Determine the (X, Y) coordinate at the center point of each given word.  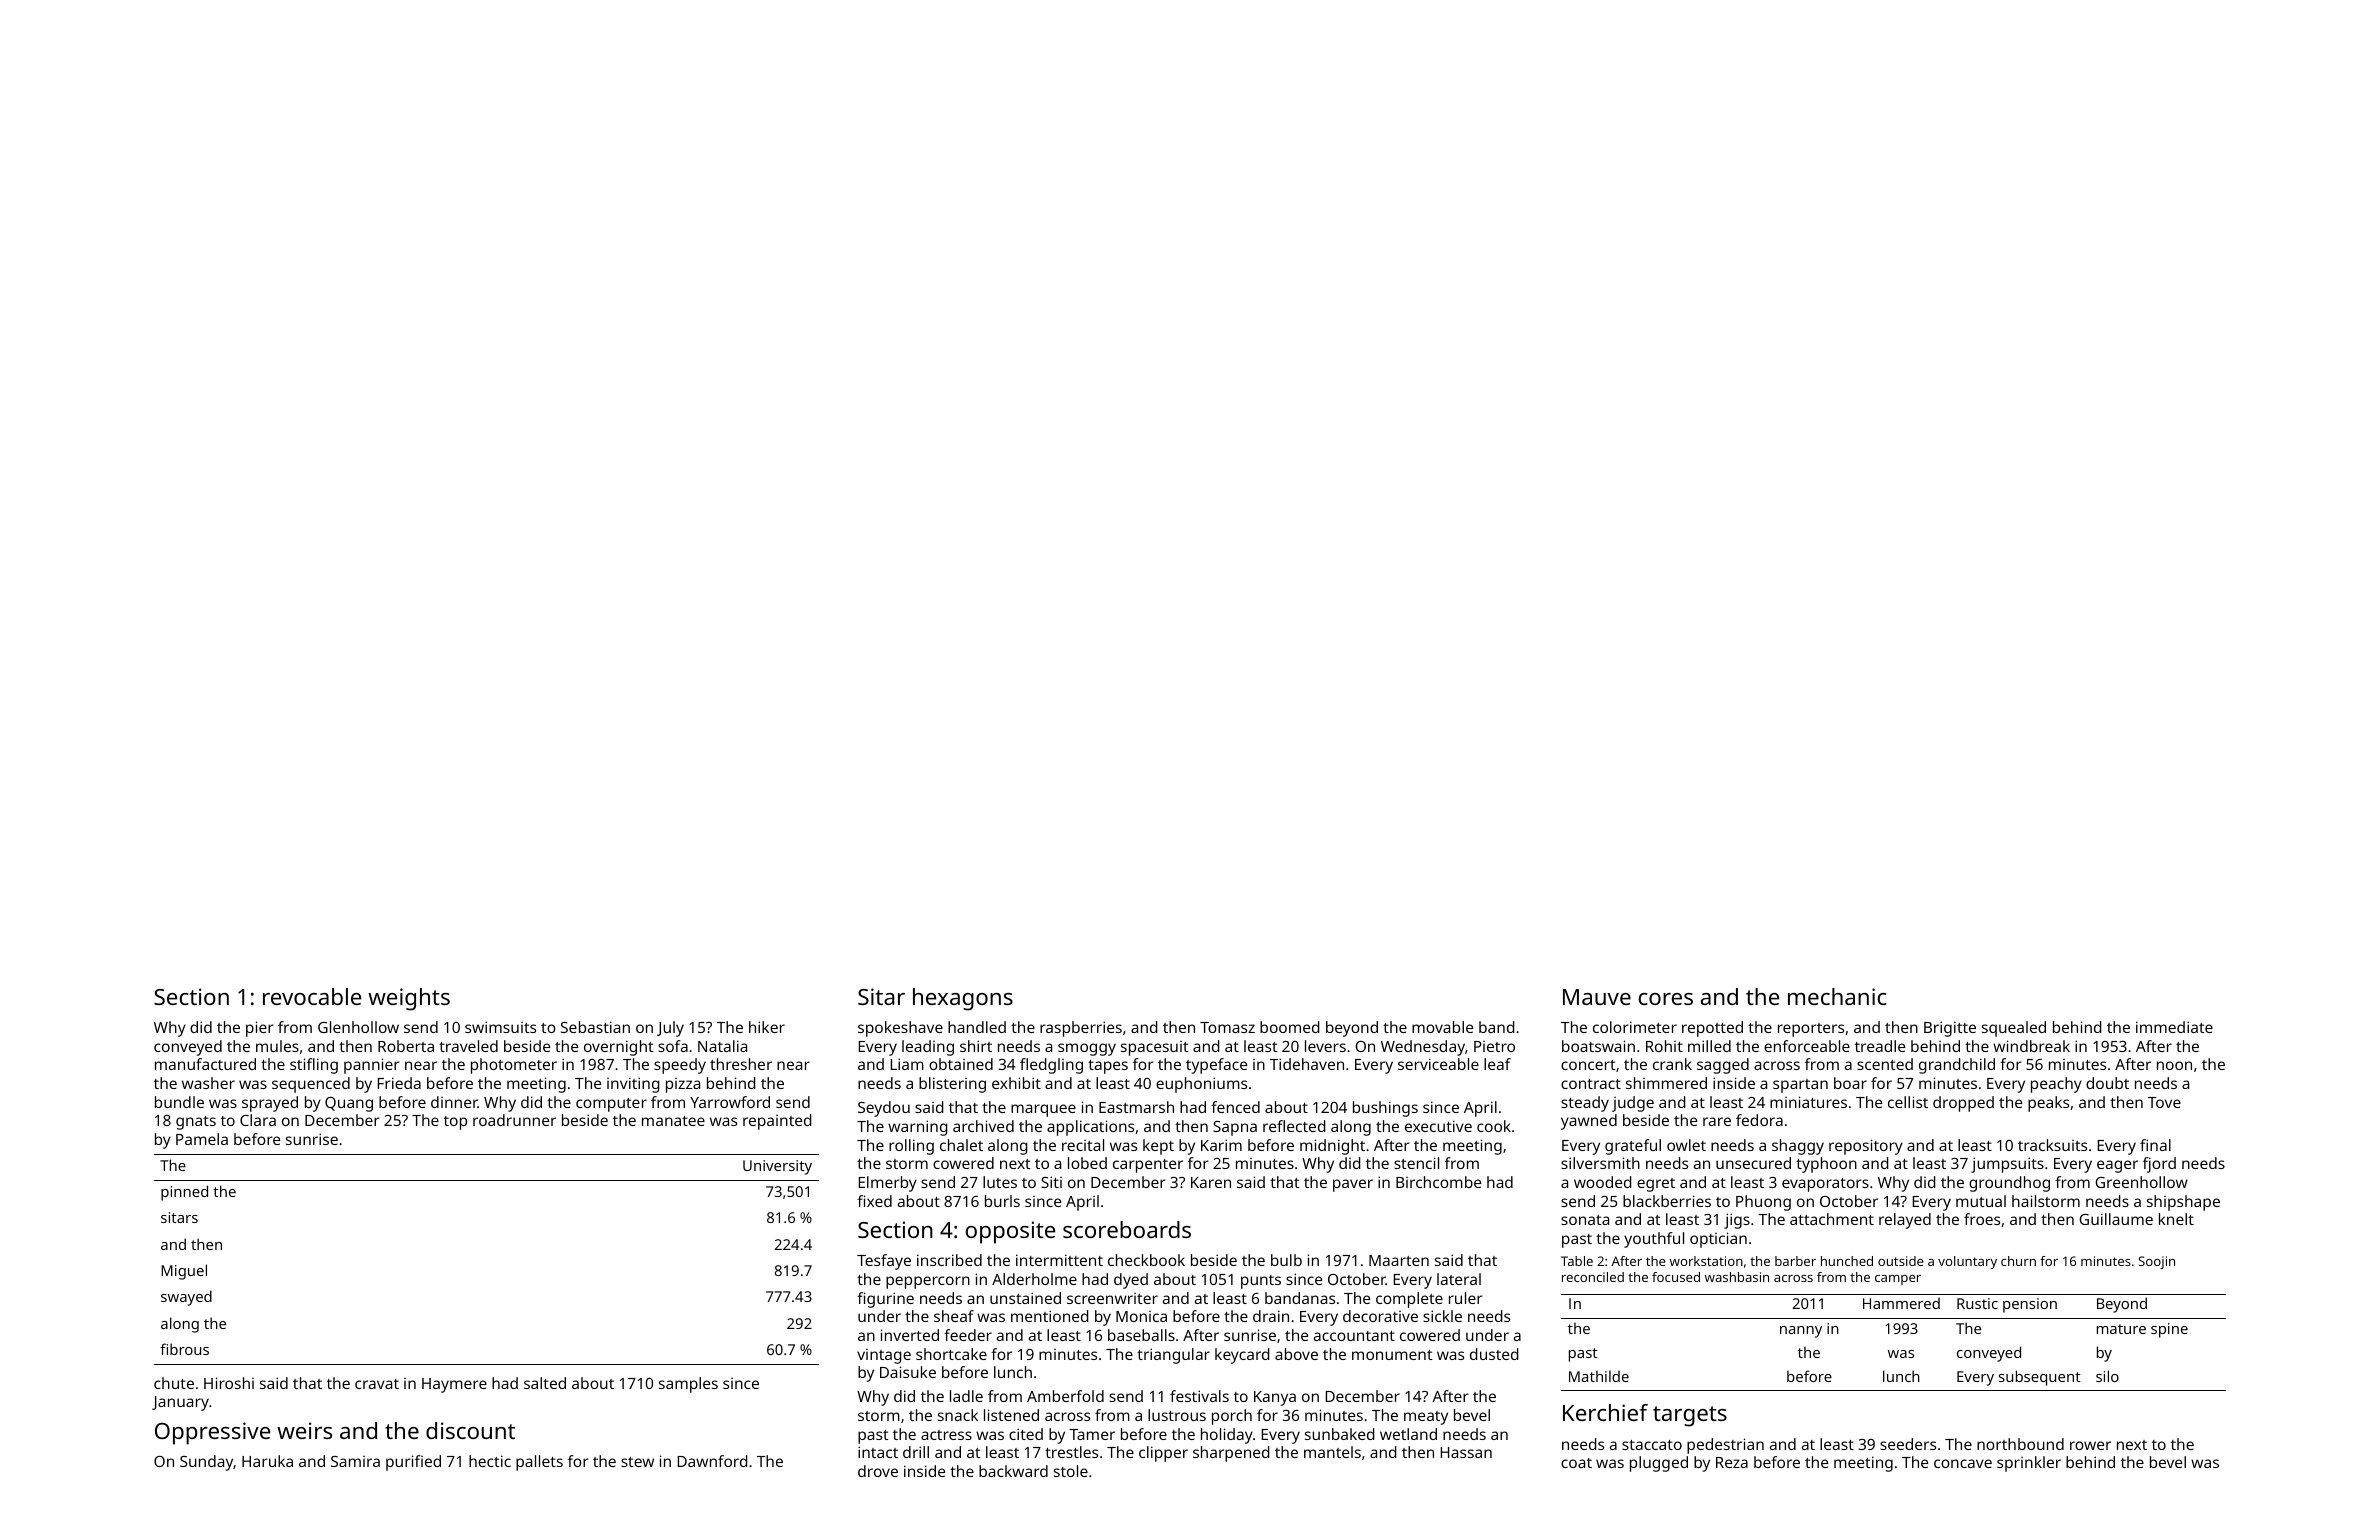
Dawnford (712, 1461)
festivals (1199, 1396)
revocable (312, 996)
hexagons (963, 999)
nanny (1801, 1332)
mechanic (1837, 996)
